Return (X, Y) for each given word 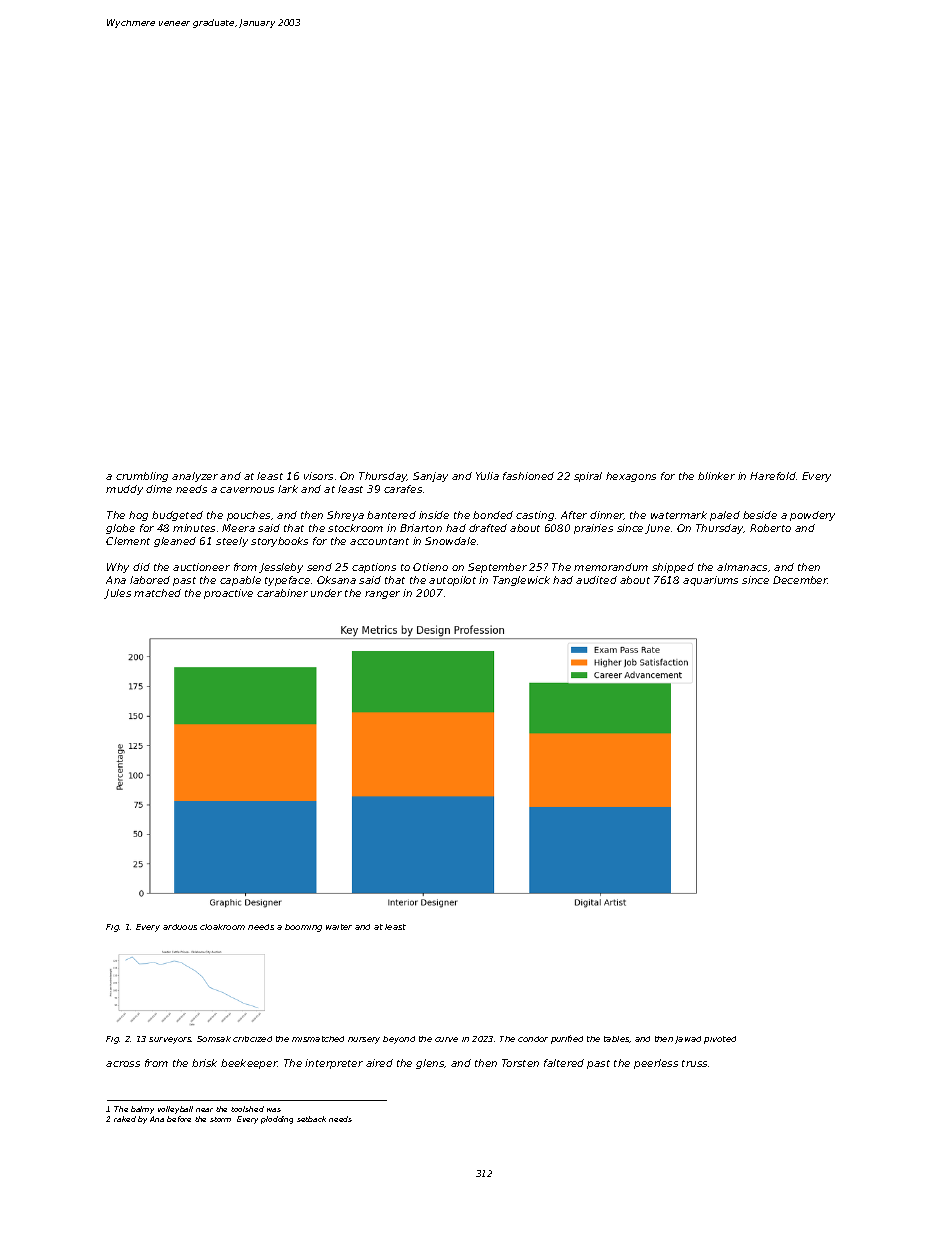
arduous (180, 927)
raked (125, 1119)
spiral (588, 477)
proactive (228, 594)
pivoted (720, 1040)
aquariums (710, 581)
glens (430, 1064)
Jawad (688, 1040)
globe (120, 529)
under (326, 593)
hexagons (631, 477)
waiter (339, 927)
